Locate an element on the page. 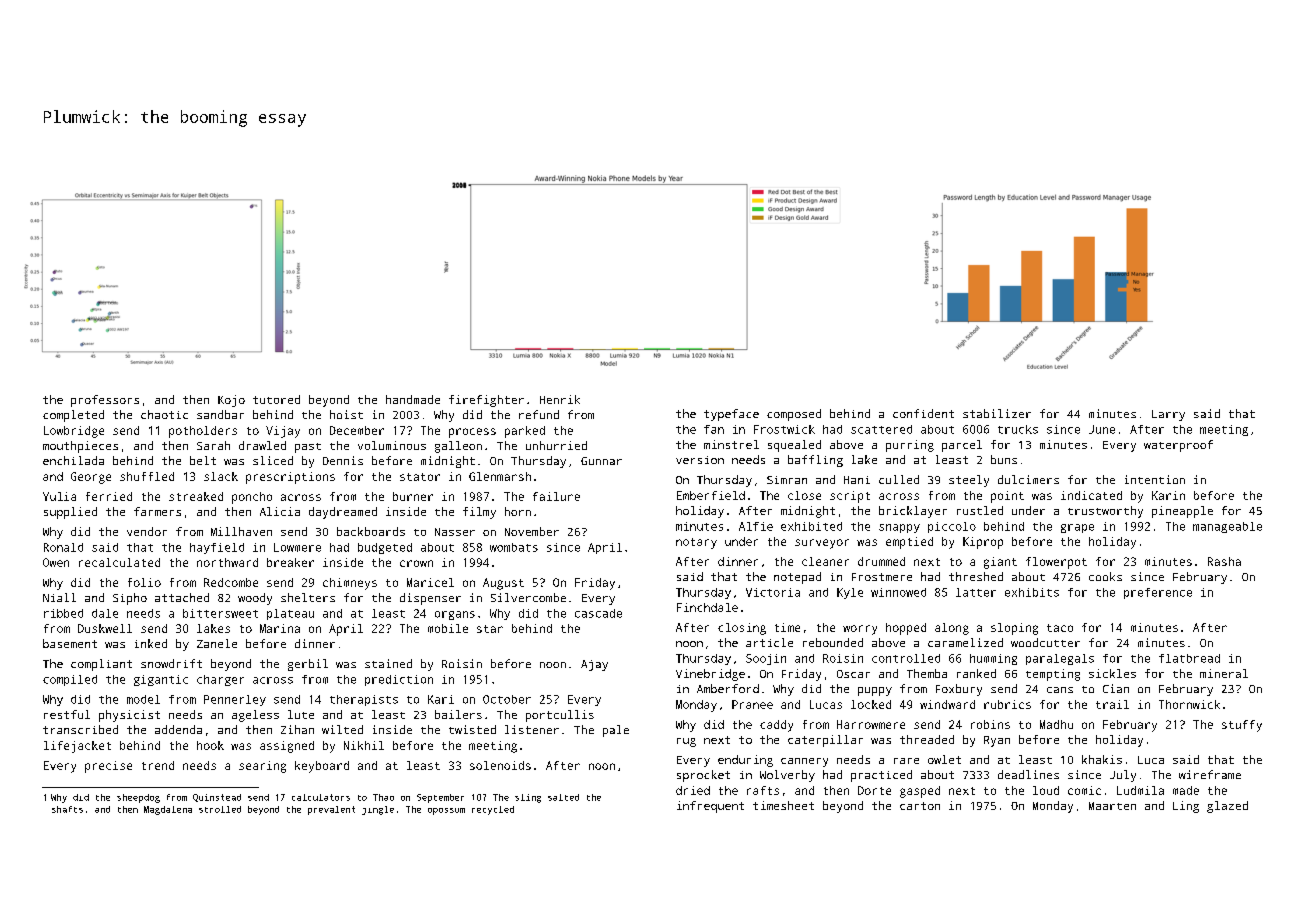 The image size is (1308, 924). Soojin is located at coordinates (766, 659).
